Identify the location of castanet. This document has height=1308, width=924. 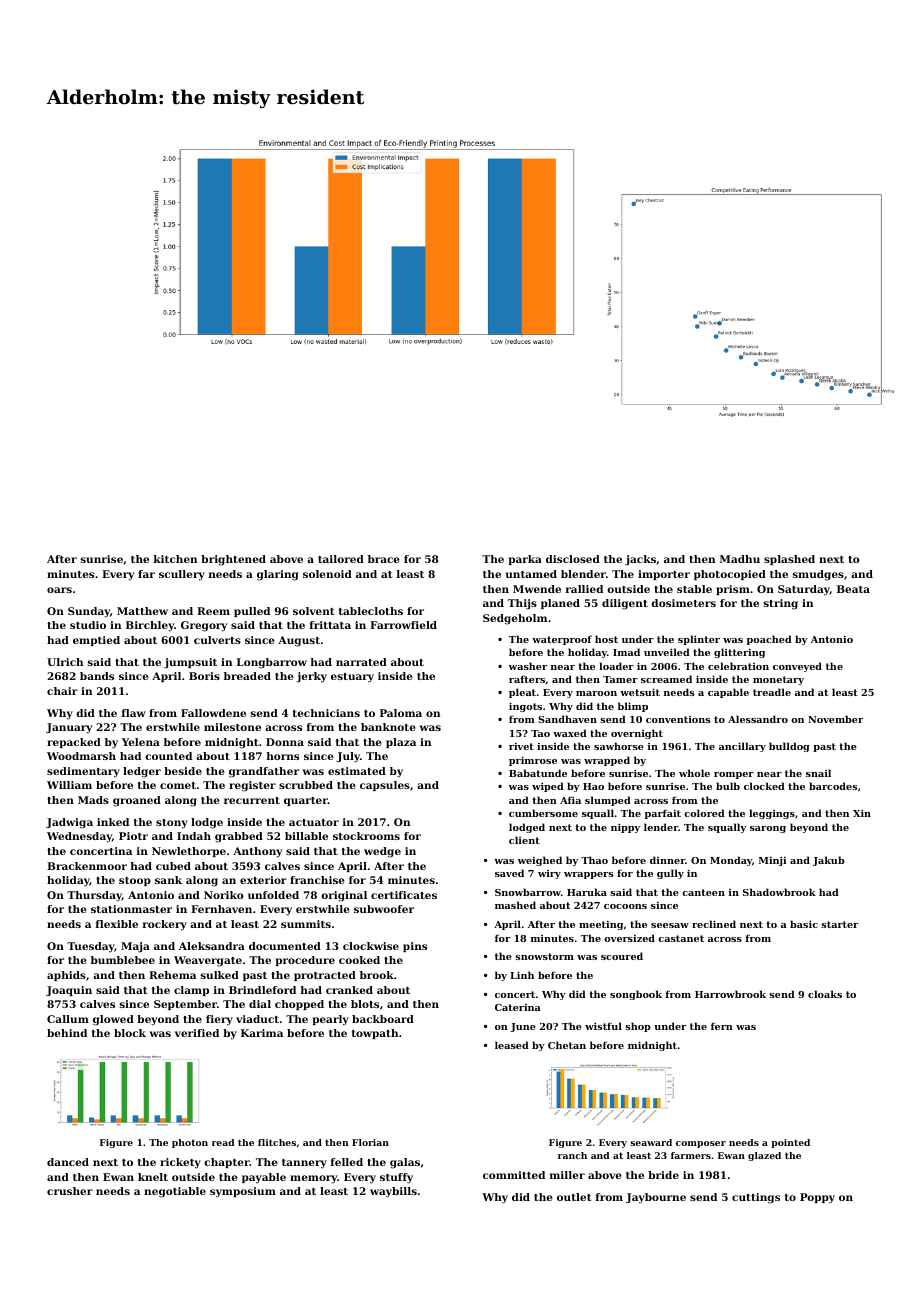
(681, 938).
